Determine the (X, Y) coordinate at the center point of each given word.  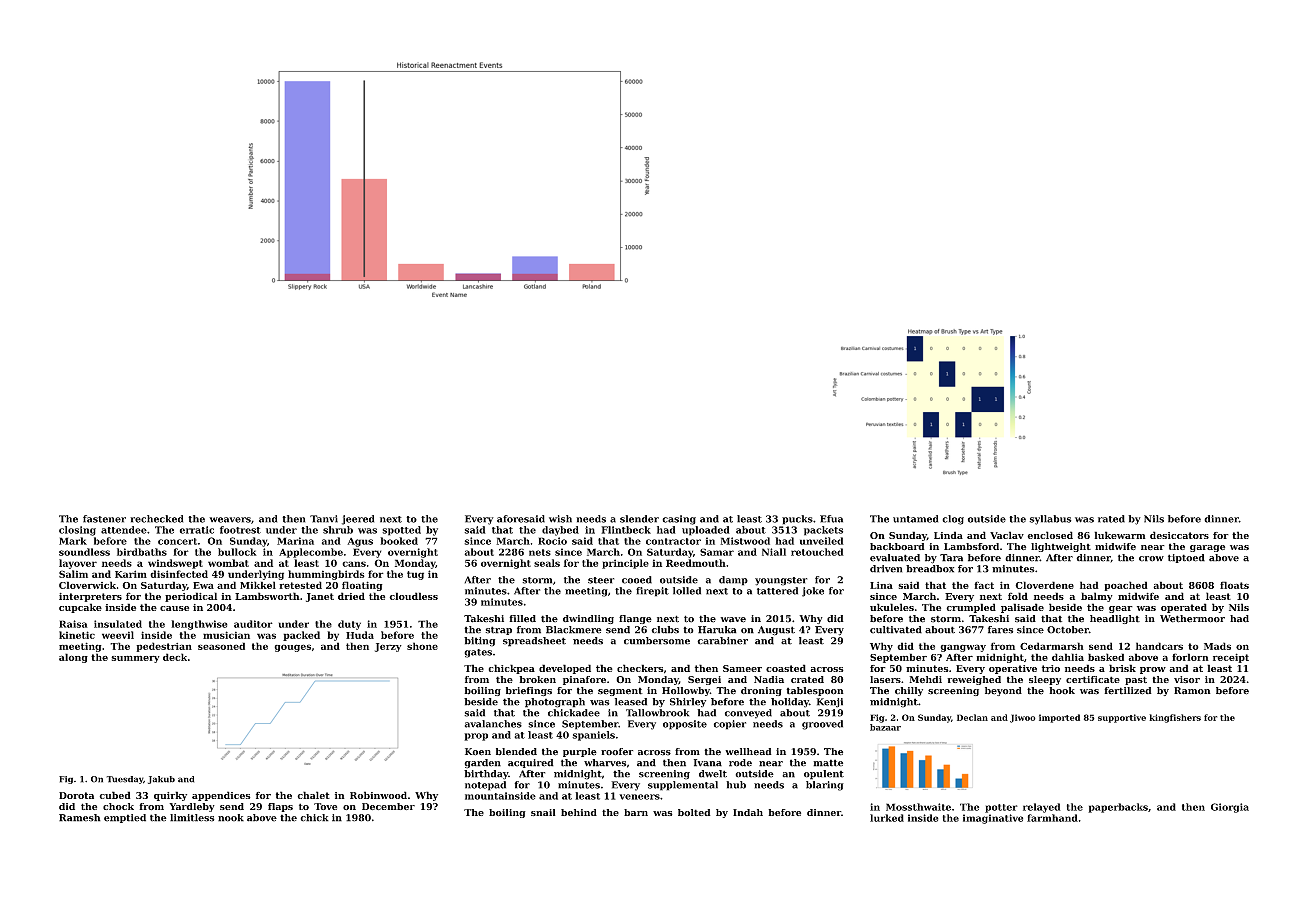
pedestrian (164, 647)
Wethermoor (1192, 619)
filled (522, 619)
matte (828, 763)
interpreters (90, 597)
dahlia (1068, 657)
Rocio (552, 541)
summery (135, 659)
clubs (665, 630)
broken (537, 679)
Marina (295, 541)
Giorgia (1230, 808)
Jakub (161, 780)
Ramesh (80, 818)
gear (1121, 609)
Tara (951, 558)
